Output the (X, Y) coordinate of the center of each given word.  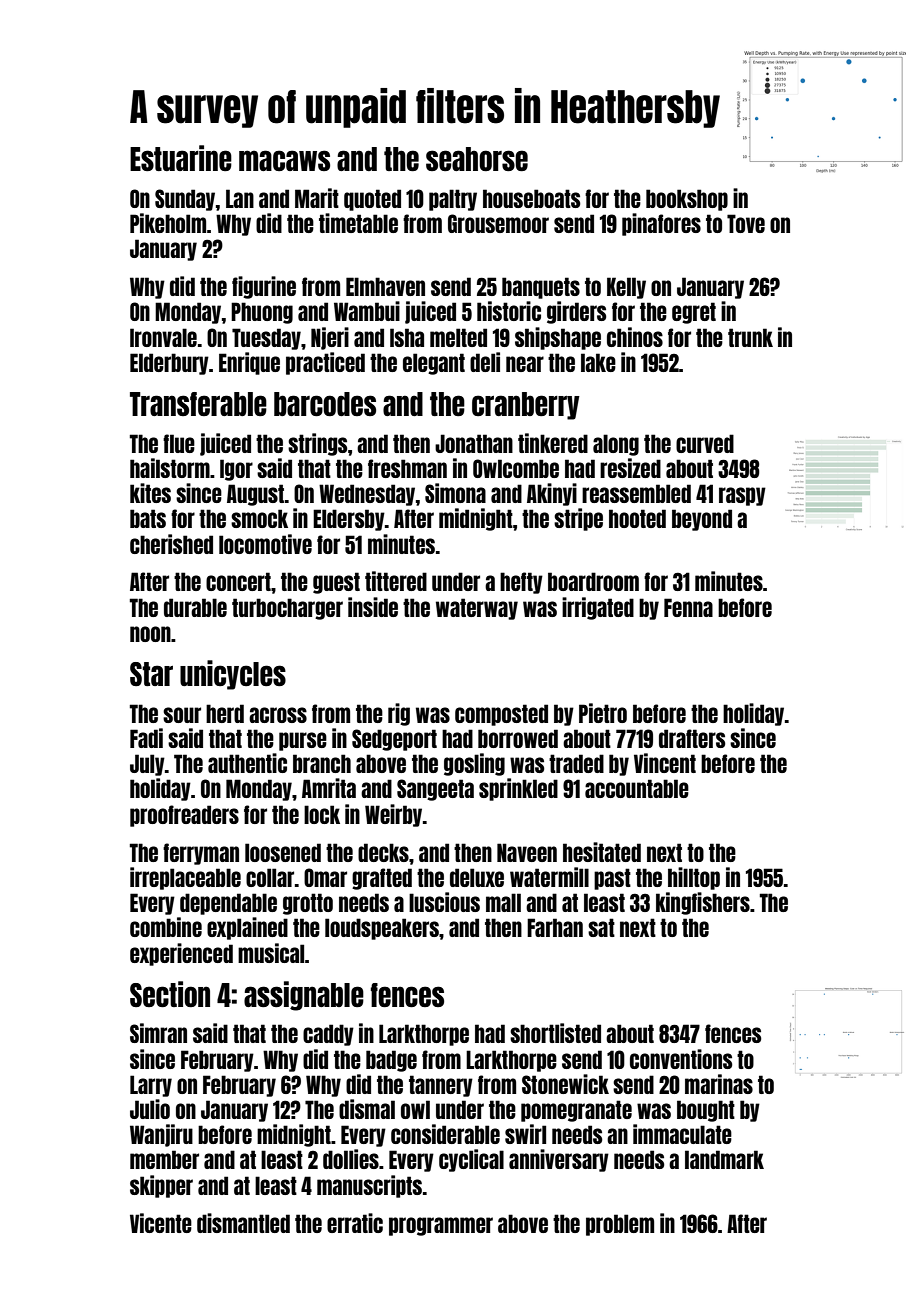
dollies (351, 1159)
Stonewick (565, 1084)
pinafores (661, 224)
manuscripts (369, 1186)
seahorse (477, 159)
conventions (681, 1059)
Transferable (198, 404)
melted (458, 337)
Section (170, 994)
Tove (746, 223)
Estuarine (181, 158)
